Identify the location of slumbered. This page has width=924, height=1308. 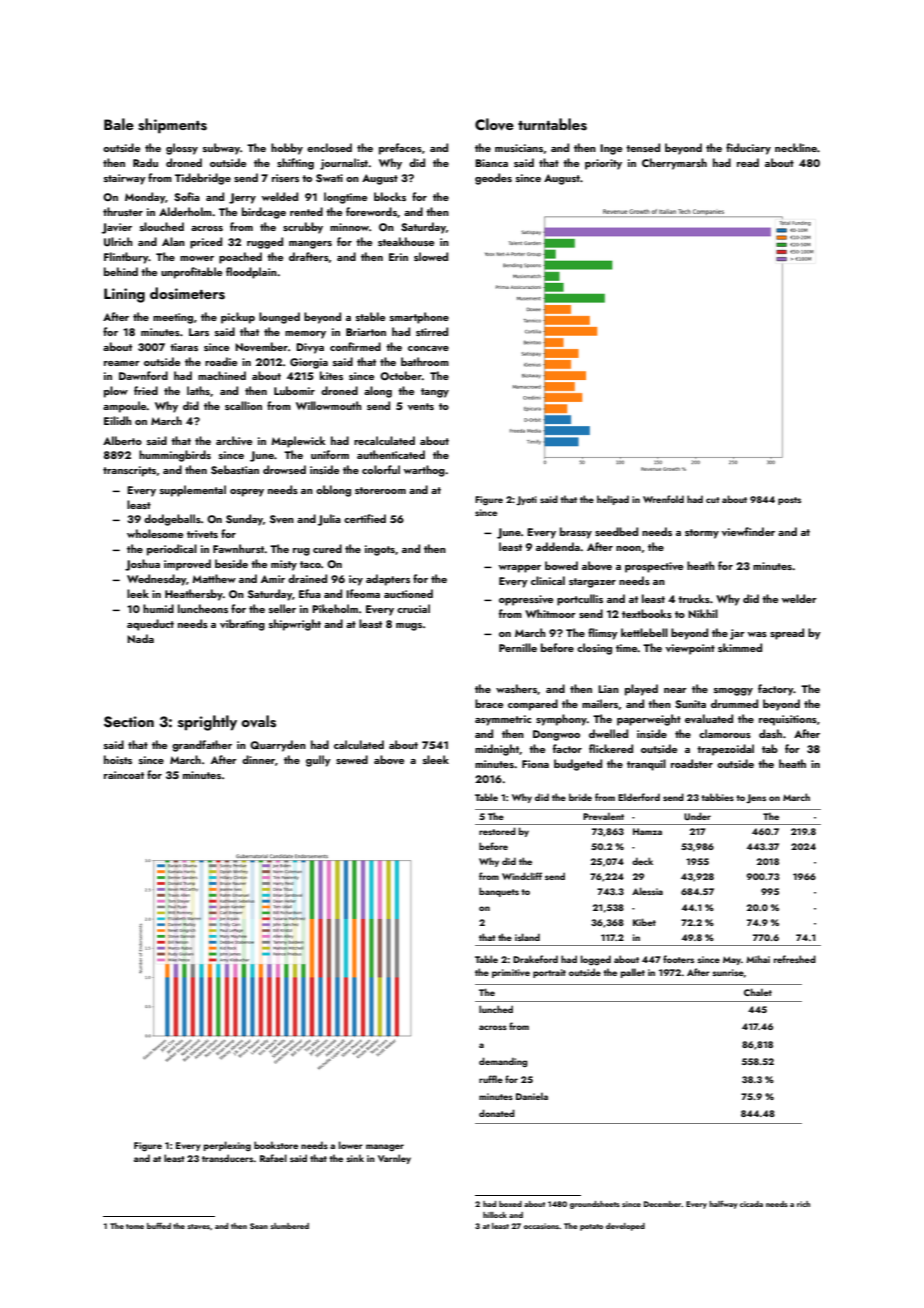
(289, 1226).
